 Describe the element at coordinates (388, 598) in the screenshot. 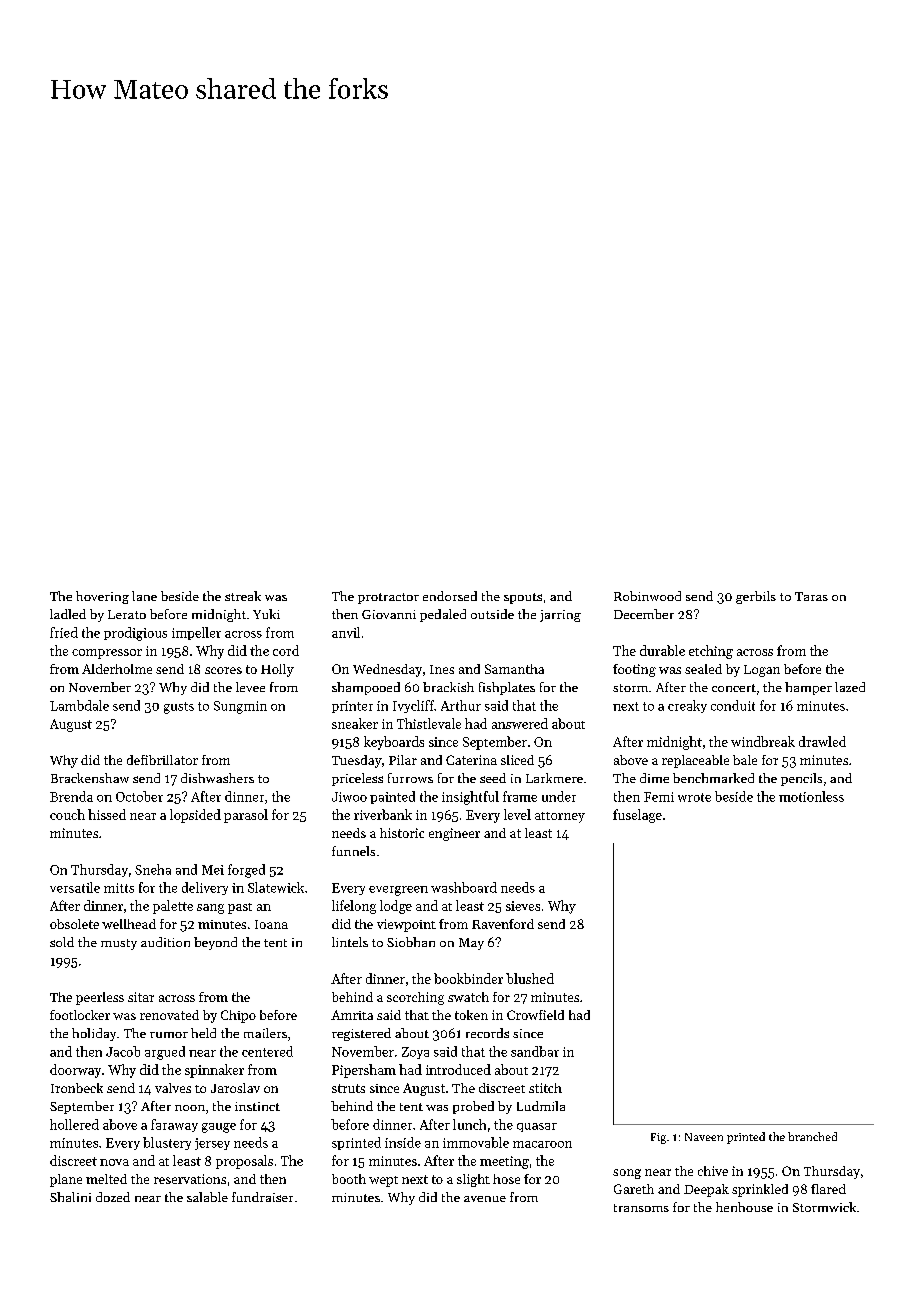

I see `protractor` at that location.
